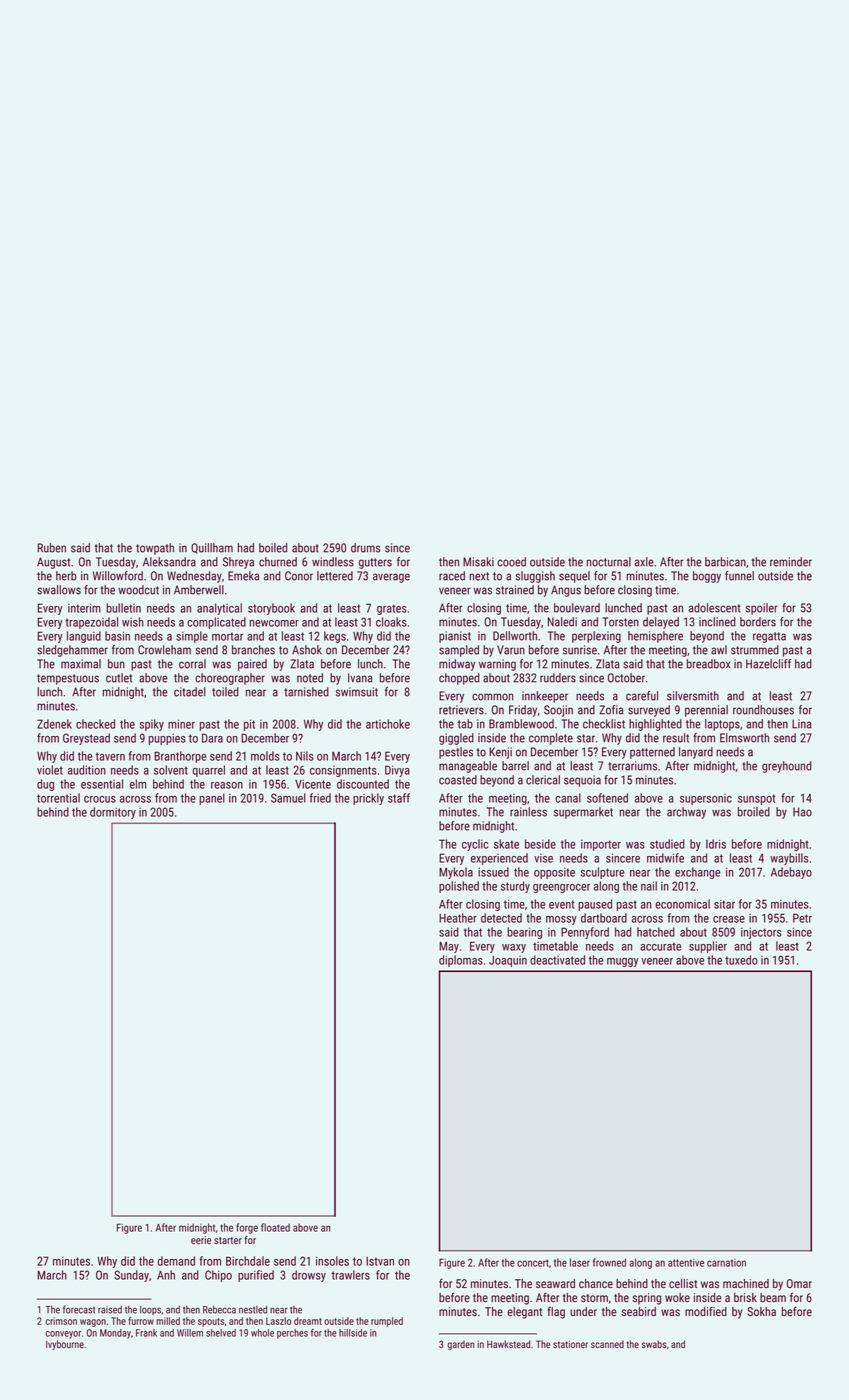  I want to click on reminder, so click(791, 562).
